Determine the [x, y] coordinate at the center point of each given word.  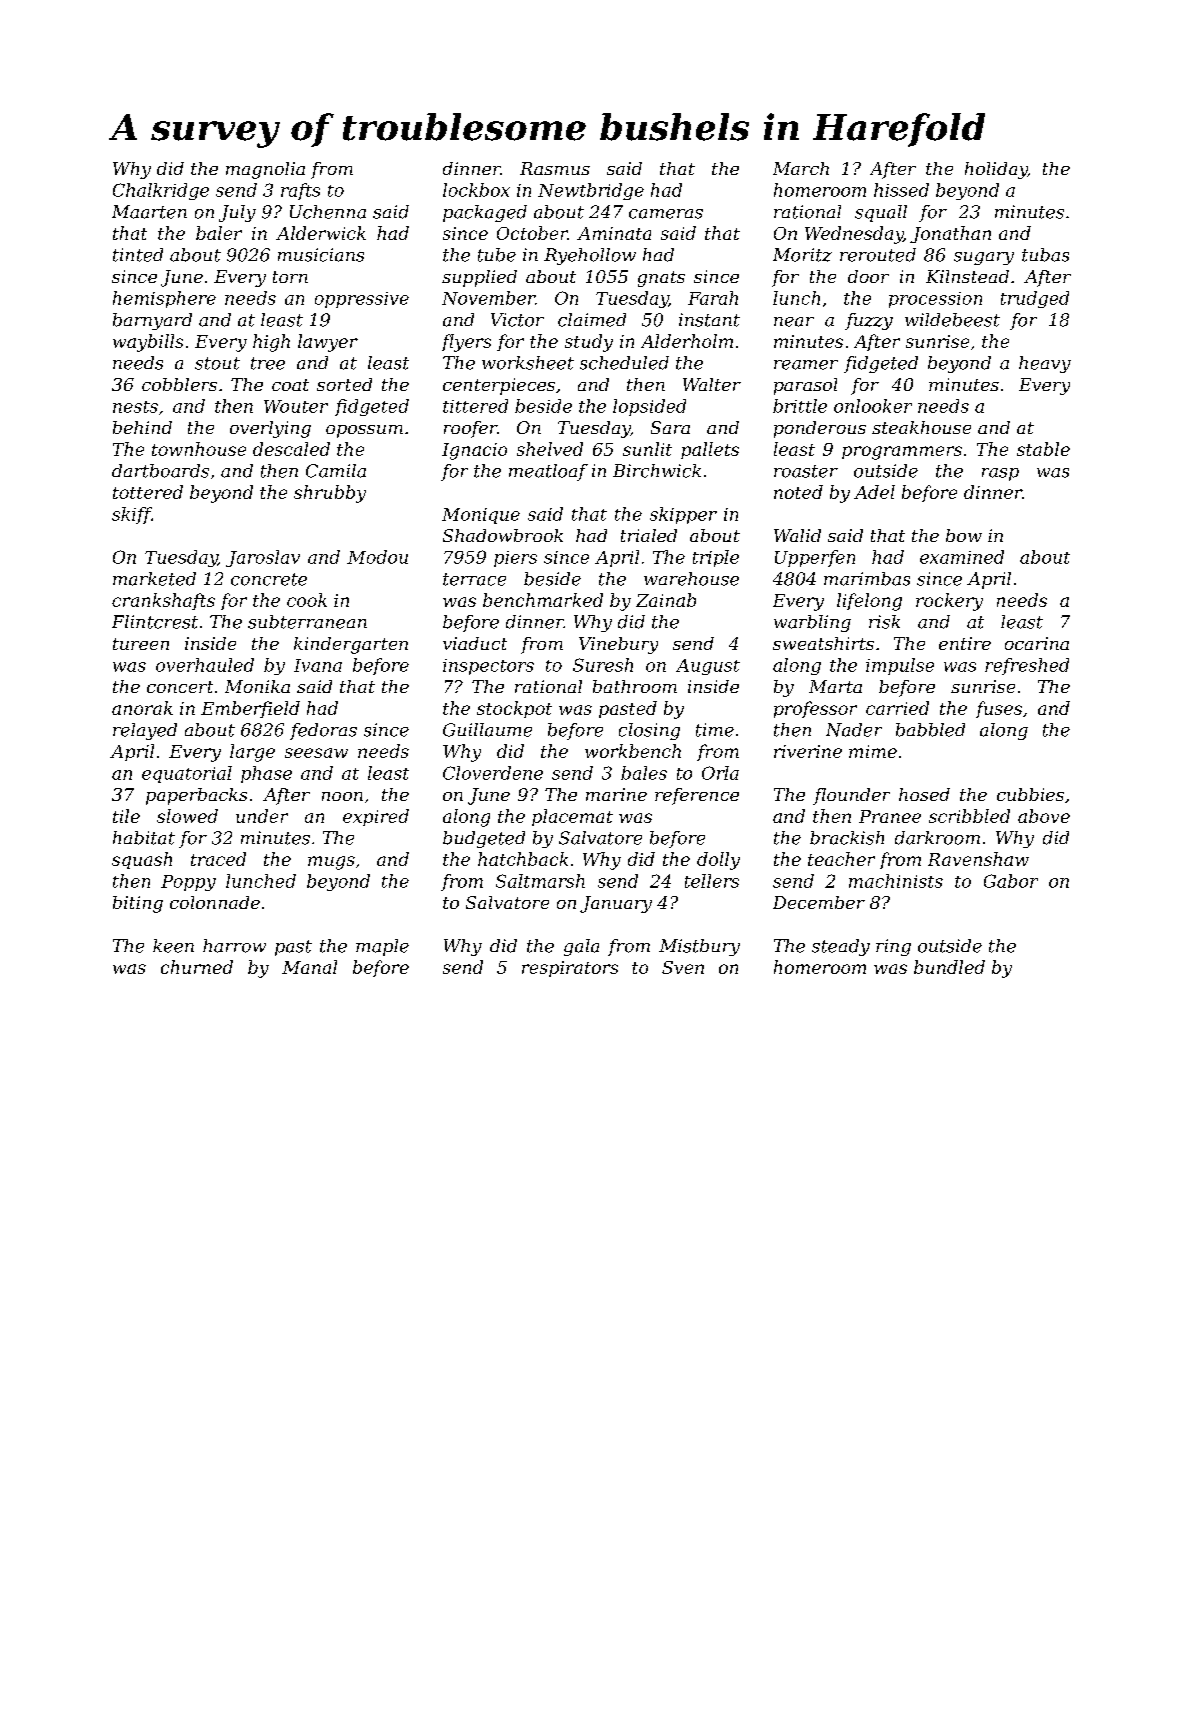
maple [382, 947]
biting [138, 904]
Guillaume [487, 730]
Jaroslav [263, 558]
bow [964, 535]
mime [873, 751]
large [252, 753]
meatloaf [548, 472]
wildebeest [952, 320]
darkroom [937, 838]
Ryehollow [590, 256]
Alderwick [321, 233]
